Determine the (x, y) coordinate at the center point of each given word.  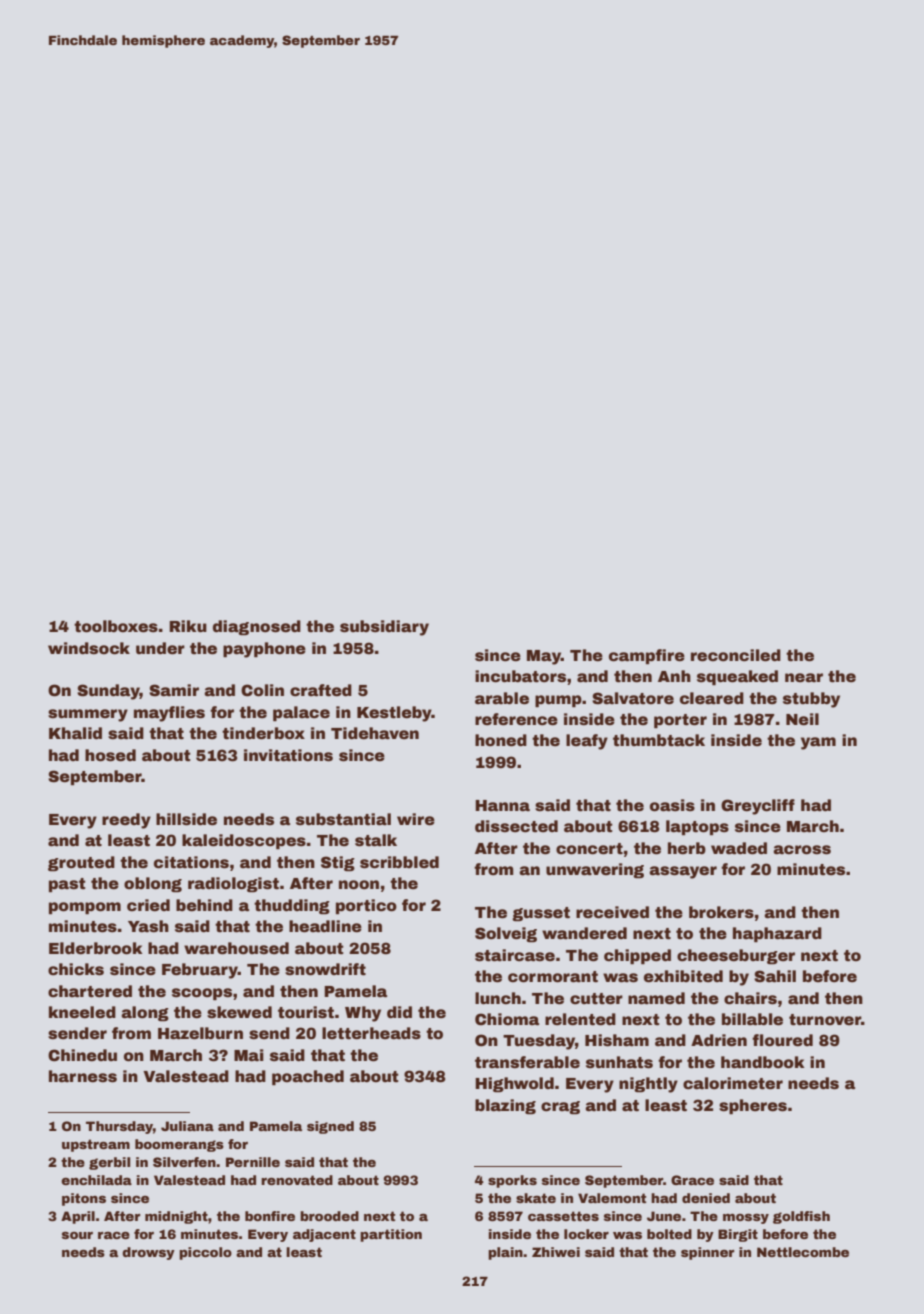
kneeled (82, 1012)
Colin (262, 690)
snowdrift (325, 969)
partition (391, 1235)
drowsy (148, 1253)
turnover (825, 1020)
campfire (647, 656)
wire (416, 819)
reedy (126, 821)
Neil (802, 719)
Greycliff (758, 807)
